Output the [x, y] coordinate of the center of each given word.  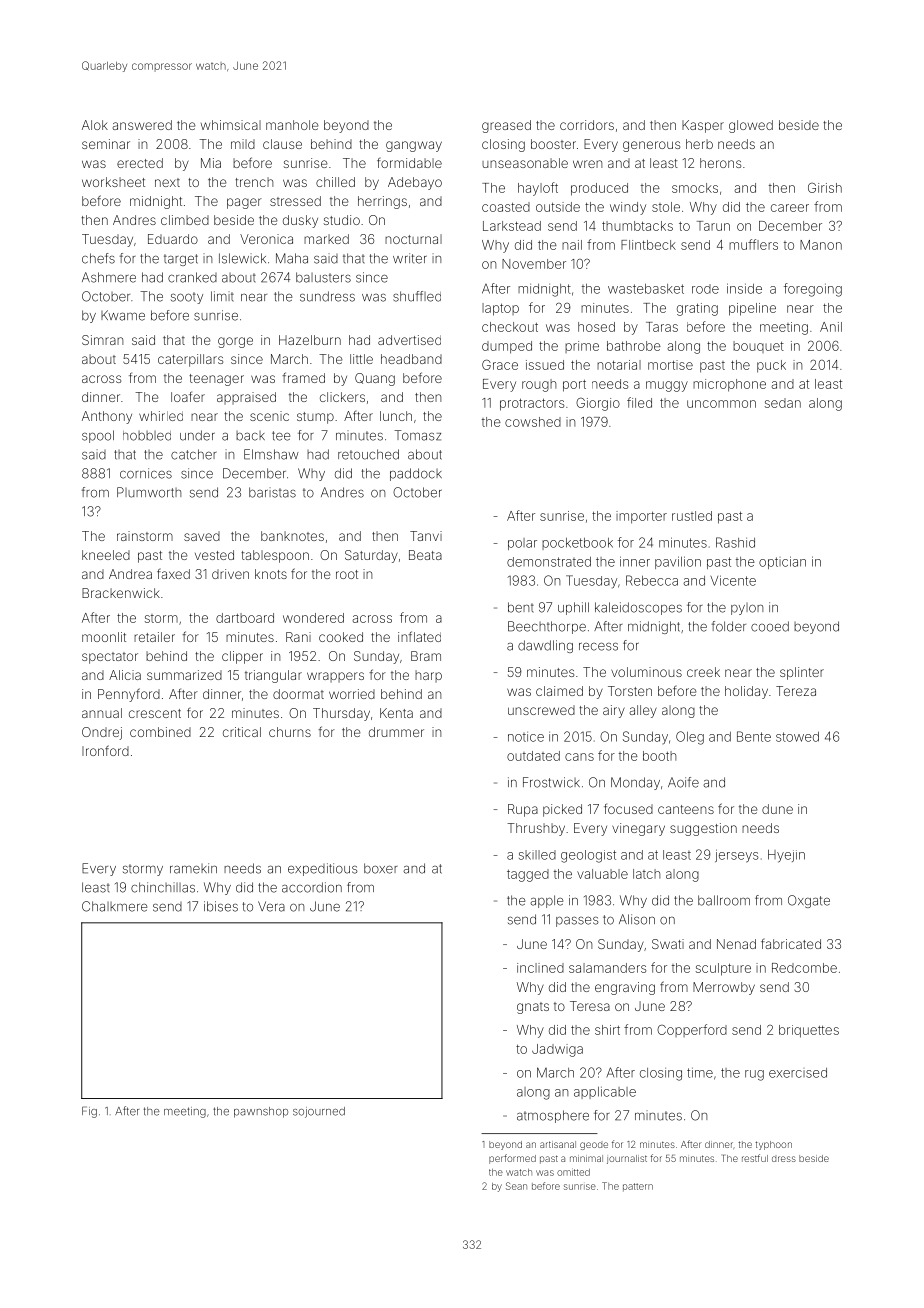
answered [142, 125]
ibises [221, 906]
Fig [89, 1112]
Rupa [523, 810]
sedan [783, 403]
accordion [312, 887]
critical [242, 732]
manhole [292, 125]
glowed [751, 126]
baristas [272, 492]
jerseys [737, 856]
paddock [416, 474]
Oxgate [809, 901]
